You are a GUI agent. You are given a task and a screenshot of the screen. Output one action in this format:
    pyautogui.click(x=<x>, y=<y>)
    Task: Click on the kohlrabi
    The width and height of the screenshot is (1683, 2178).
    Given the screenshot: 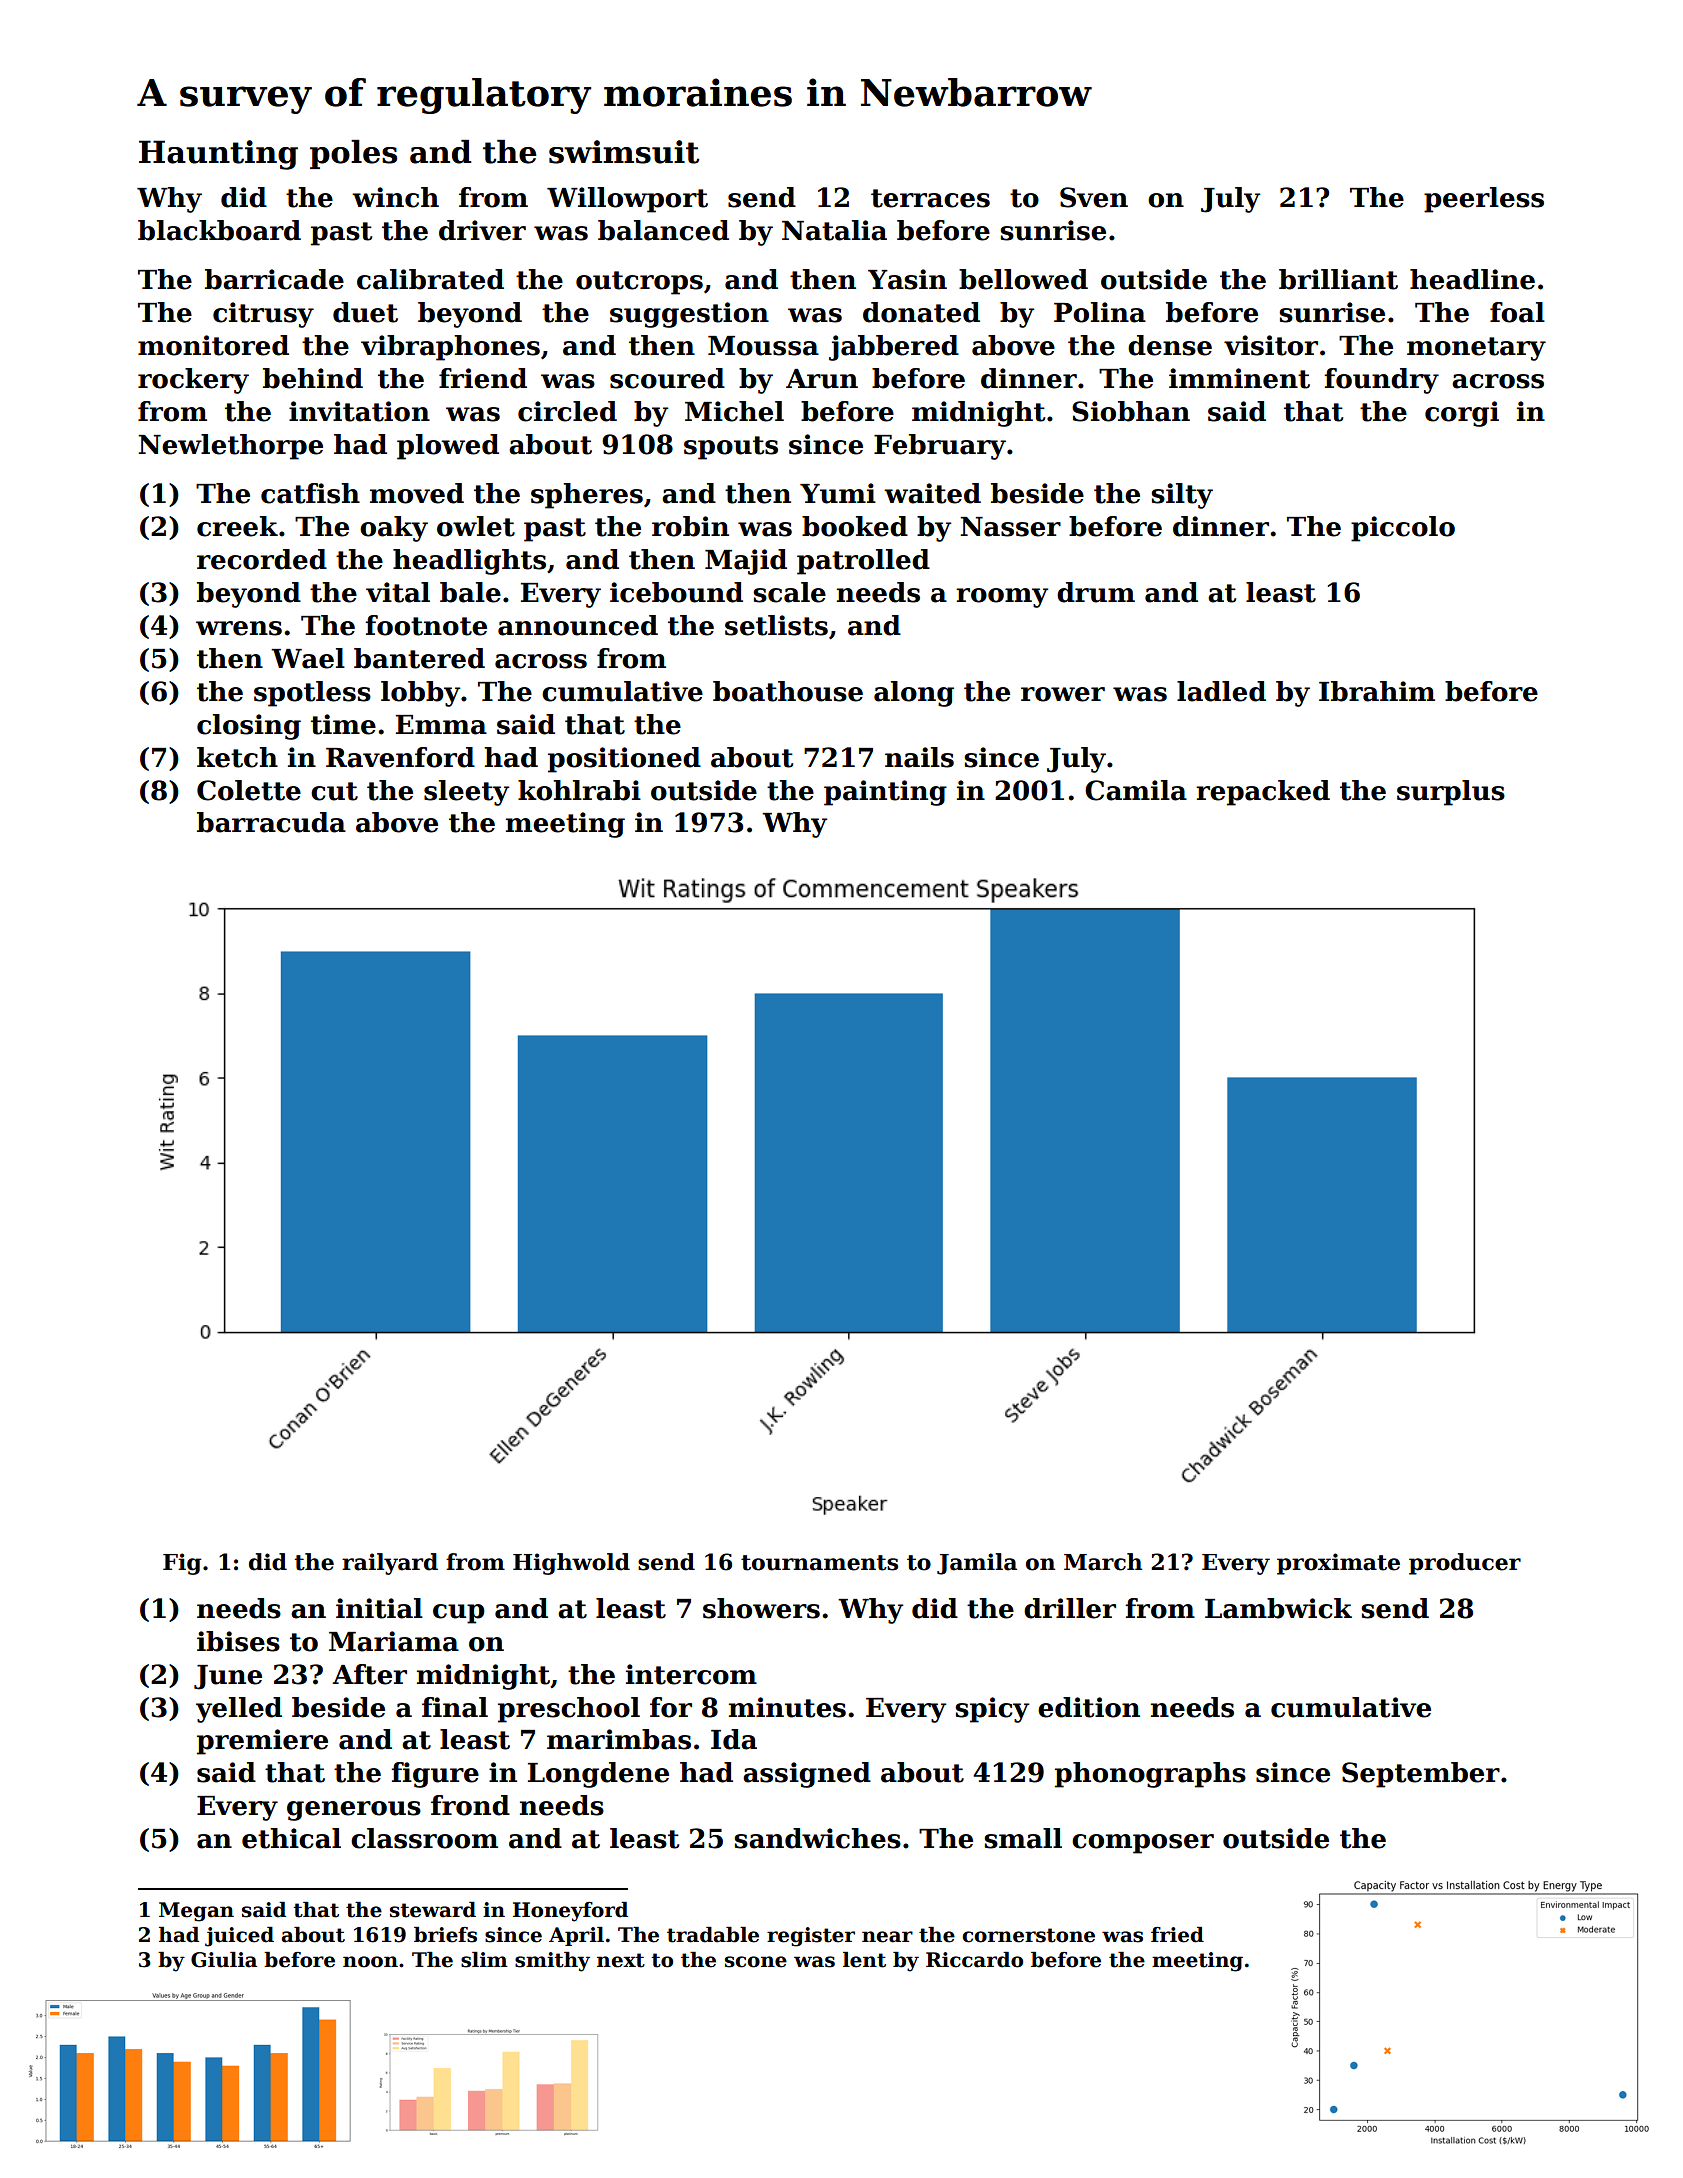 What is the action you would take?
    pyautogui.click(x=579, y=790)
